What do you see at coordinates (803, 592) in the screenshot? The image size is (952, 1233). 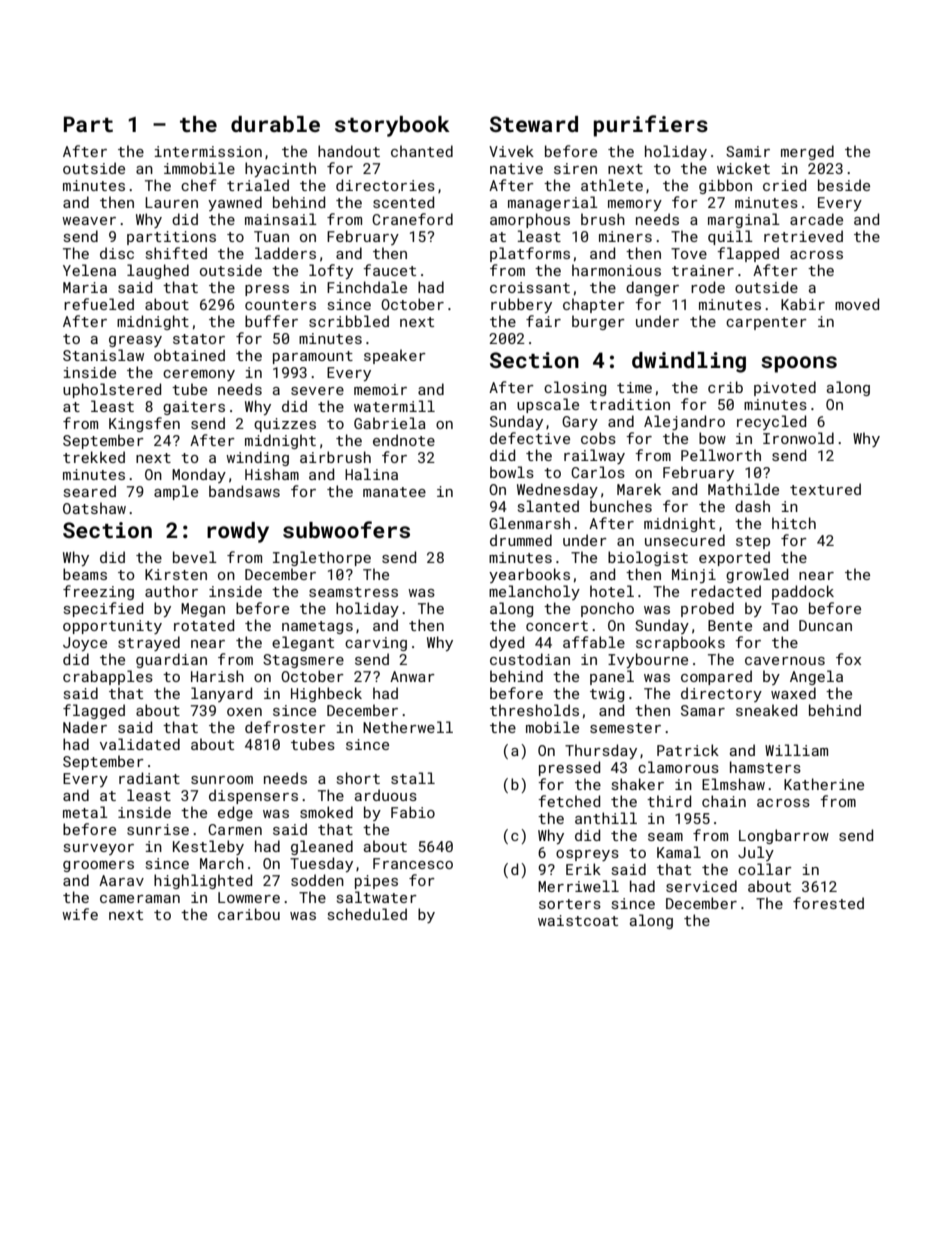 I see `paddock` at bounding box center [803, 592].
